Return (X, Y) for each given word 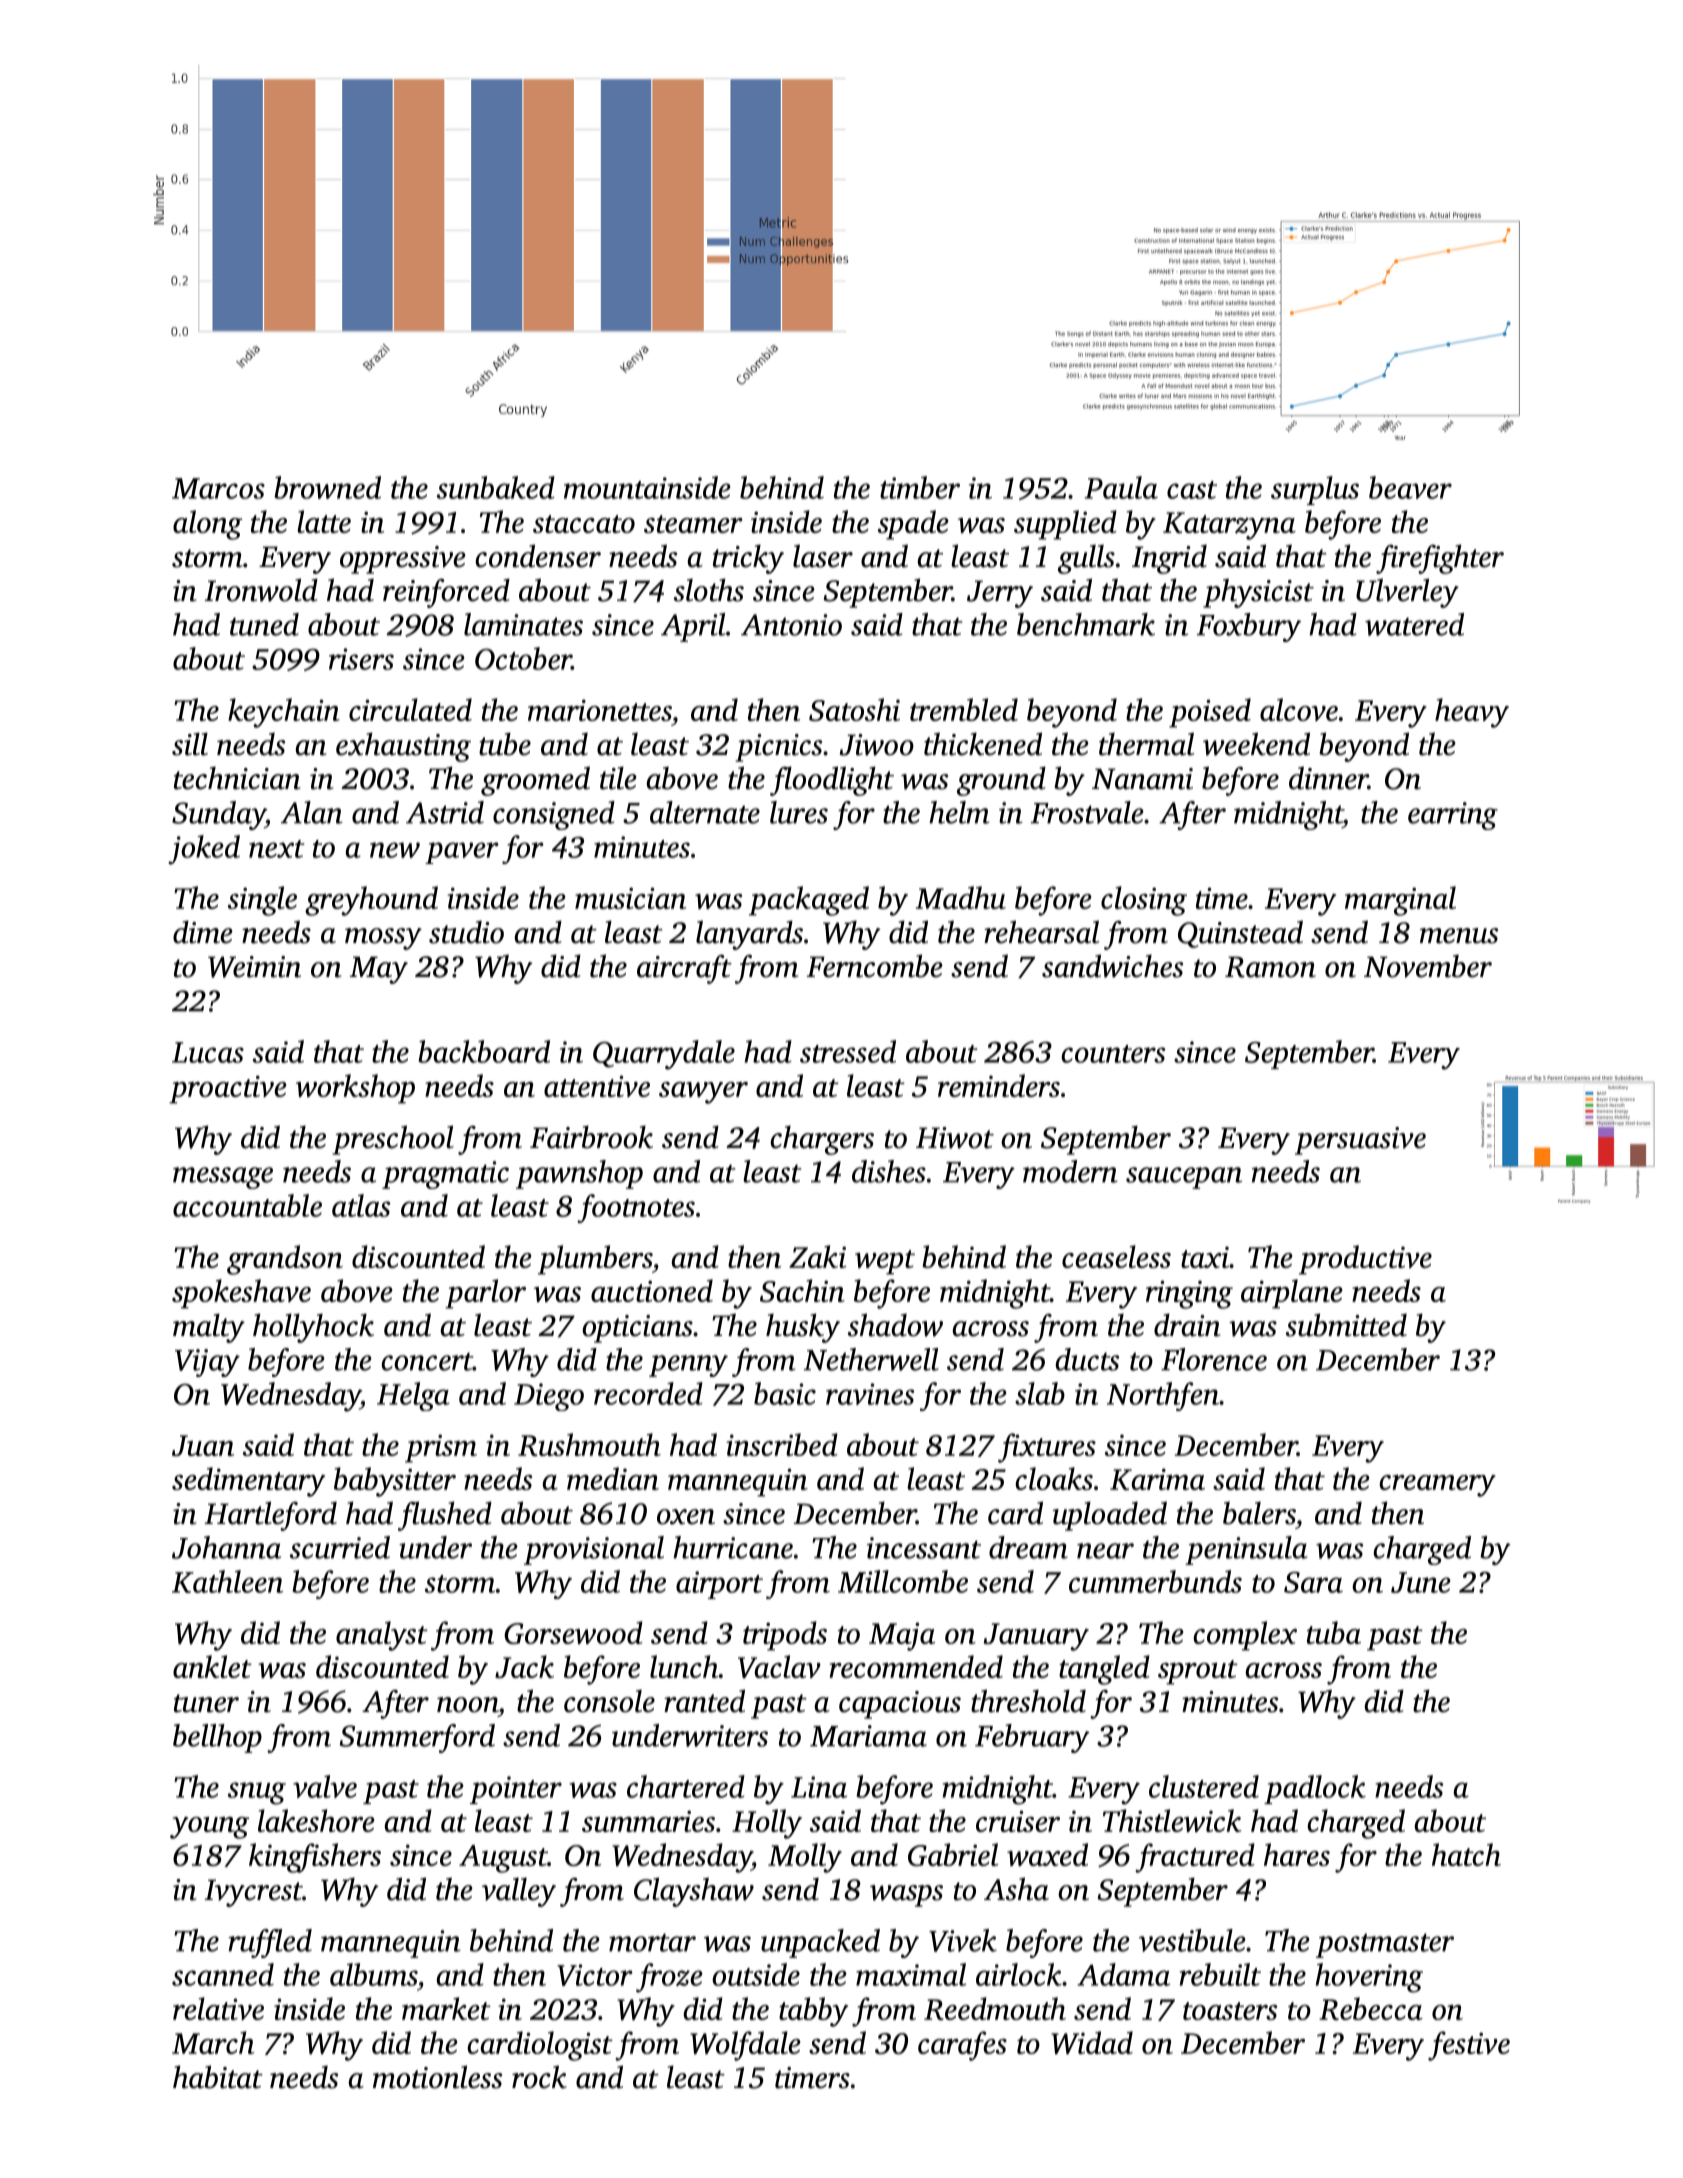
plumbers (595, 1260)
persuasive (1360, 1141)
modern (1070, 1171)
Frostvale (1087, 812)
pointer (516, 1790)
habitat (218, 2077)
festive (1469, 2046)
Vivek (963, 1940)
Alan (312, 812)
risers (361, 659)
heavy (1472, 713)
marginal (1400, 901)
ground (1001, 781)
